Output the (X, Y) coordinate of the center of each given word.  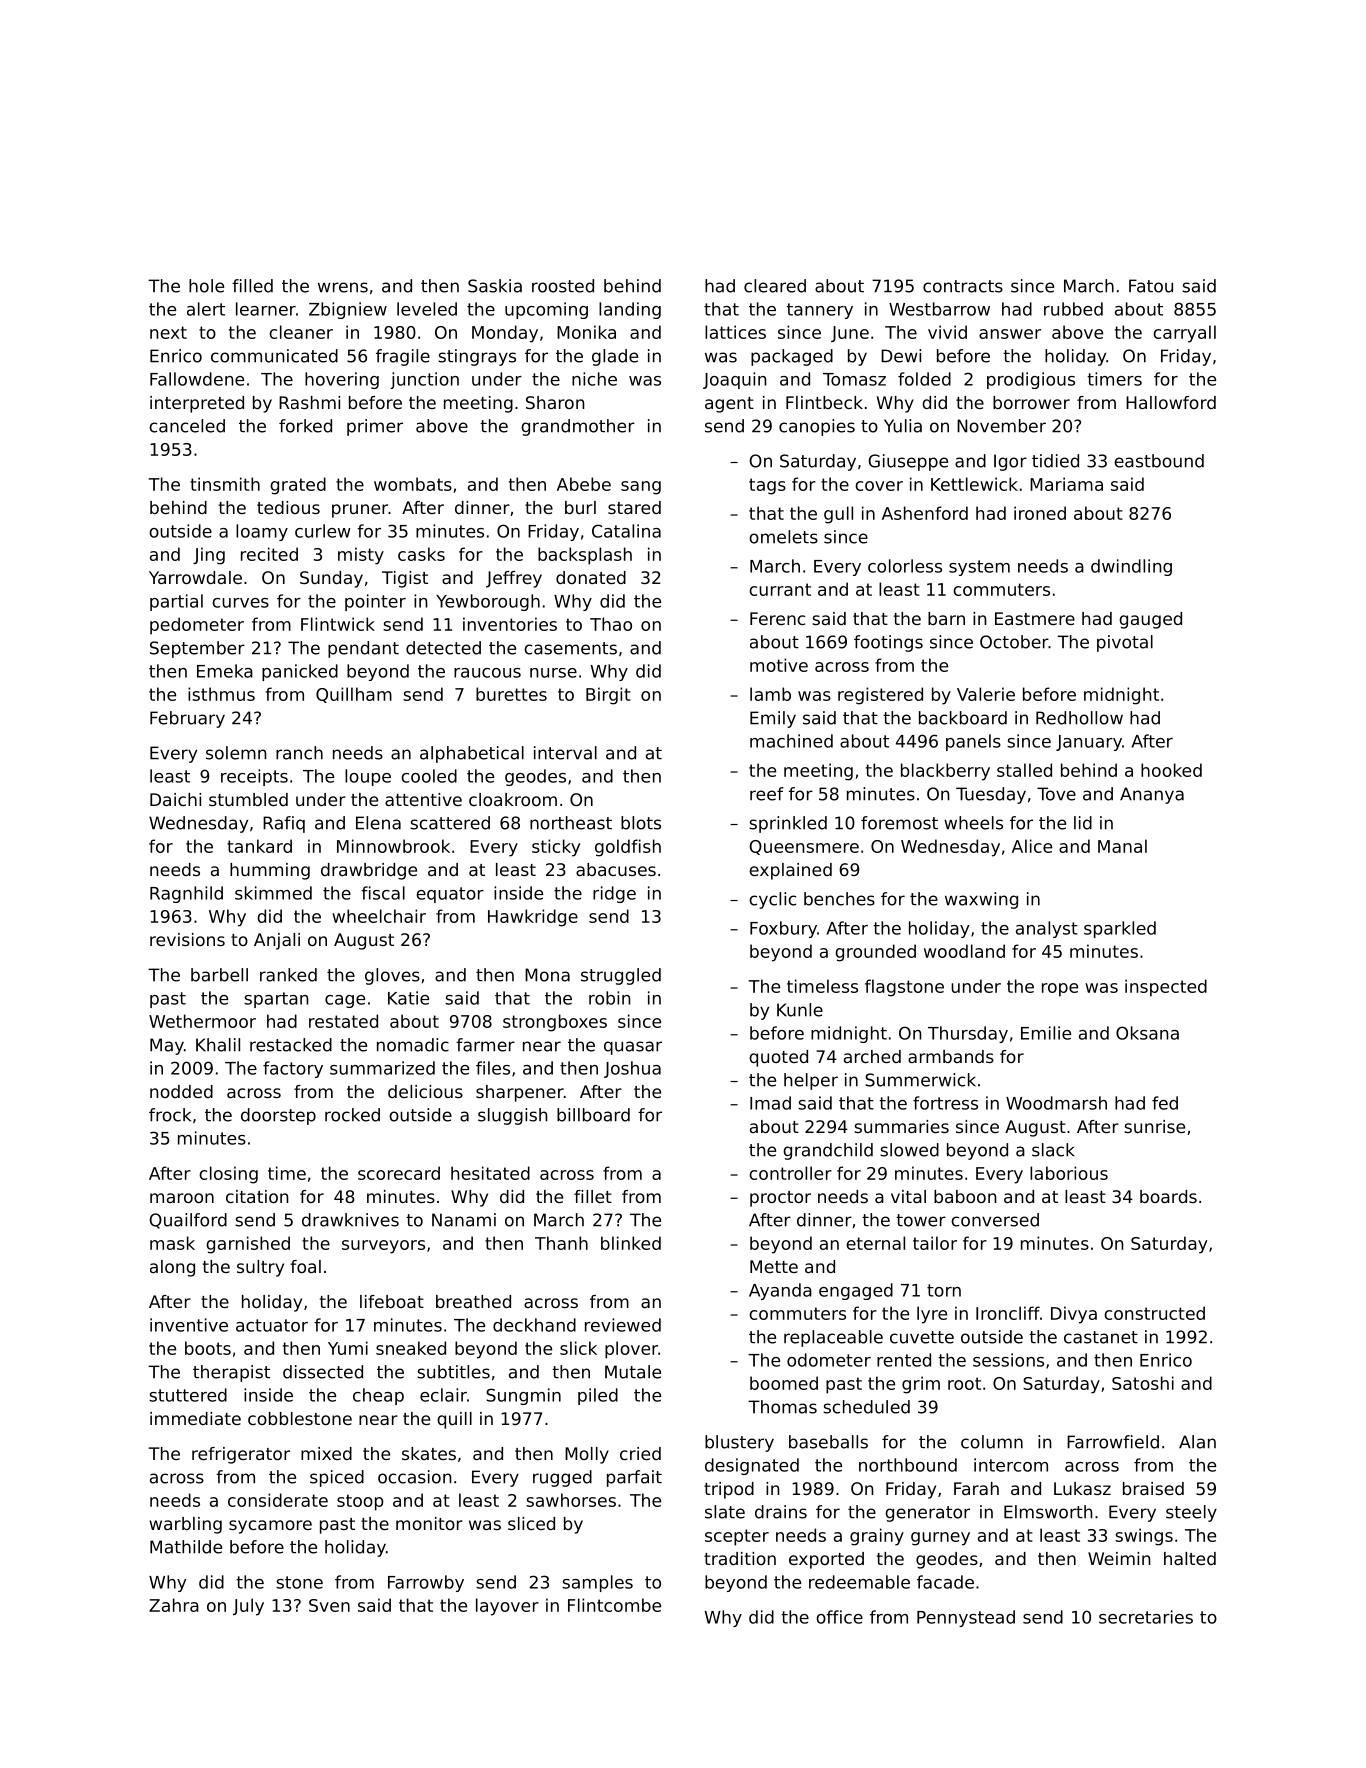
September (197, 649)
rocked (352, 1115)
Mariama (1066, 484)
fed (1165, 1103)
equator (450, 895)
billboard (593, 1115)
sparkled (1120, 929)
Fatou (1151, 286)
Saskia (495, 286)
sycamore (270, 1527)
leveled (427, 309)
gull (838, 515)
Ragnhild (186, 894)
